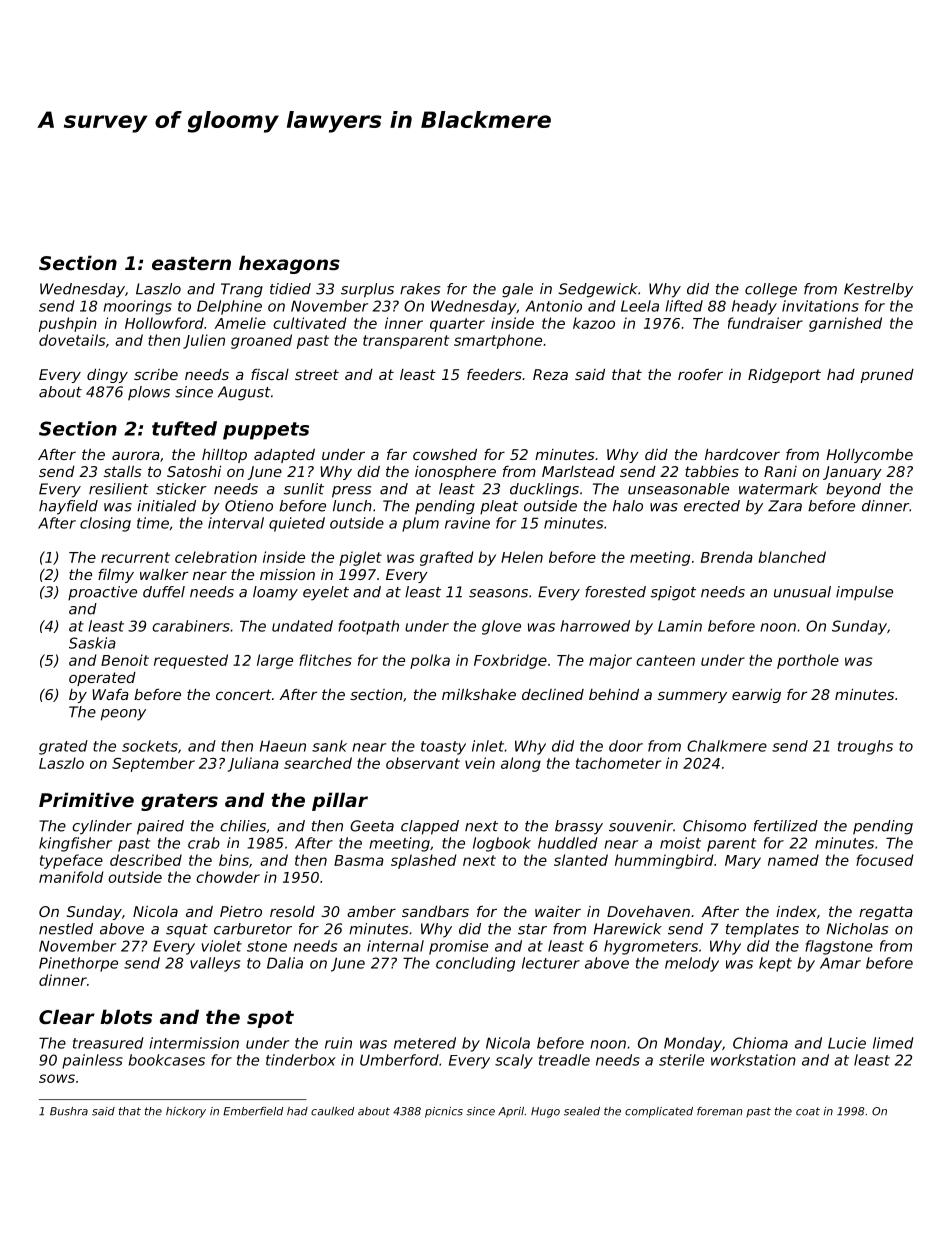 Image resolution: width=952 pixels, height=1233 pixels. What do you see at coordinates (186, 1112) in the page?
I see `hickory` at bounding box center [186, 1112].
